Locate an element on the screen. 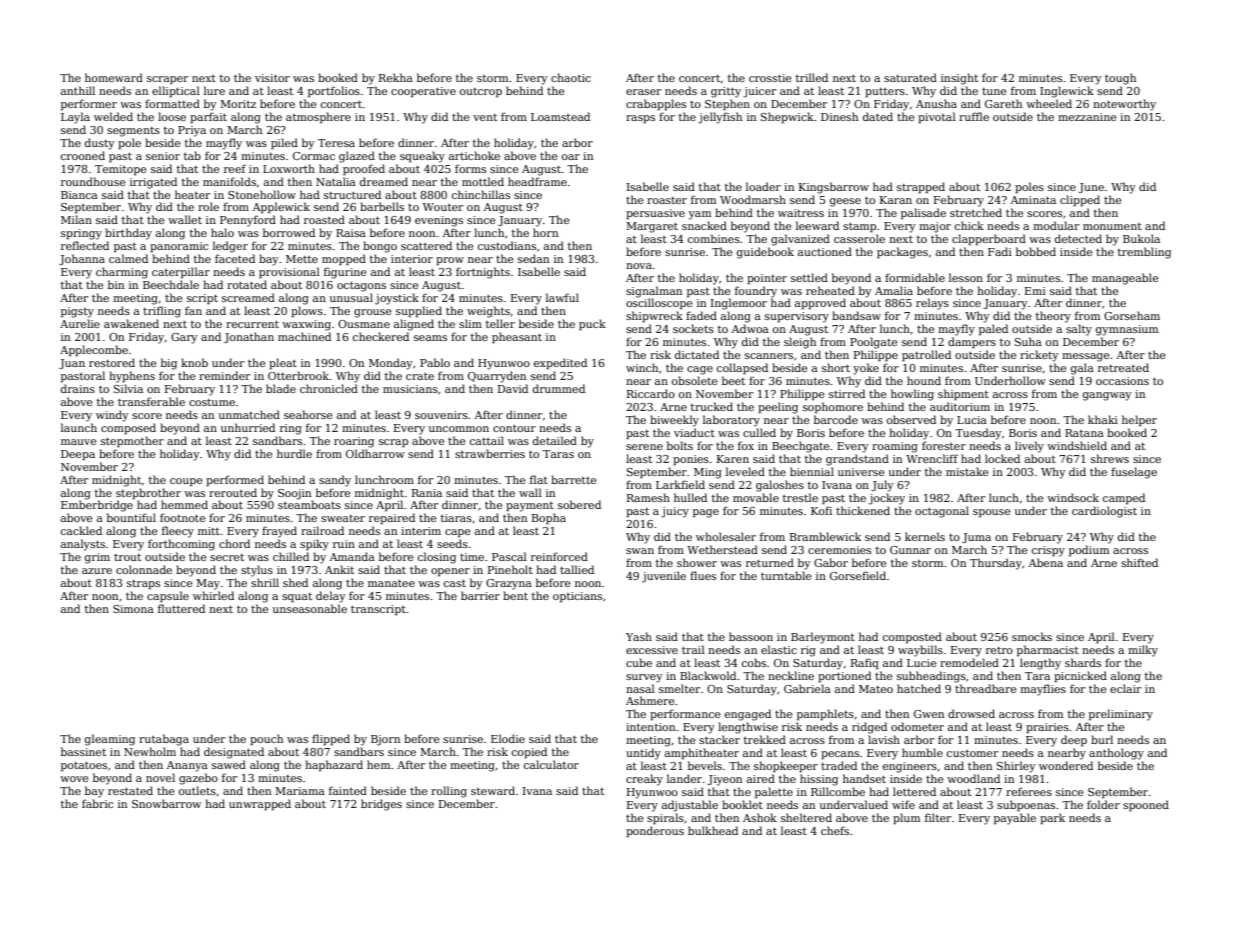  flues is located at coordinates (703, 575).
